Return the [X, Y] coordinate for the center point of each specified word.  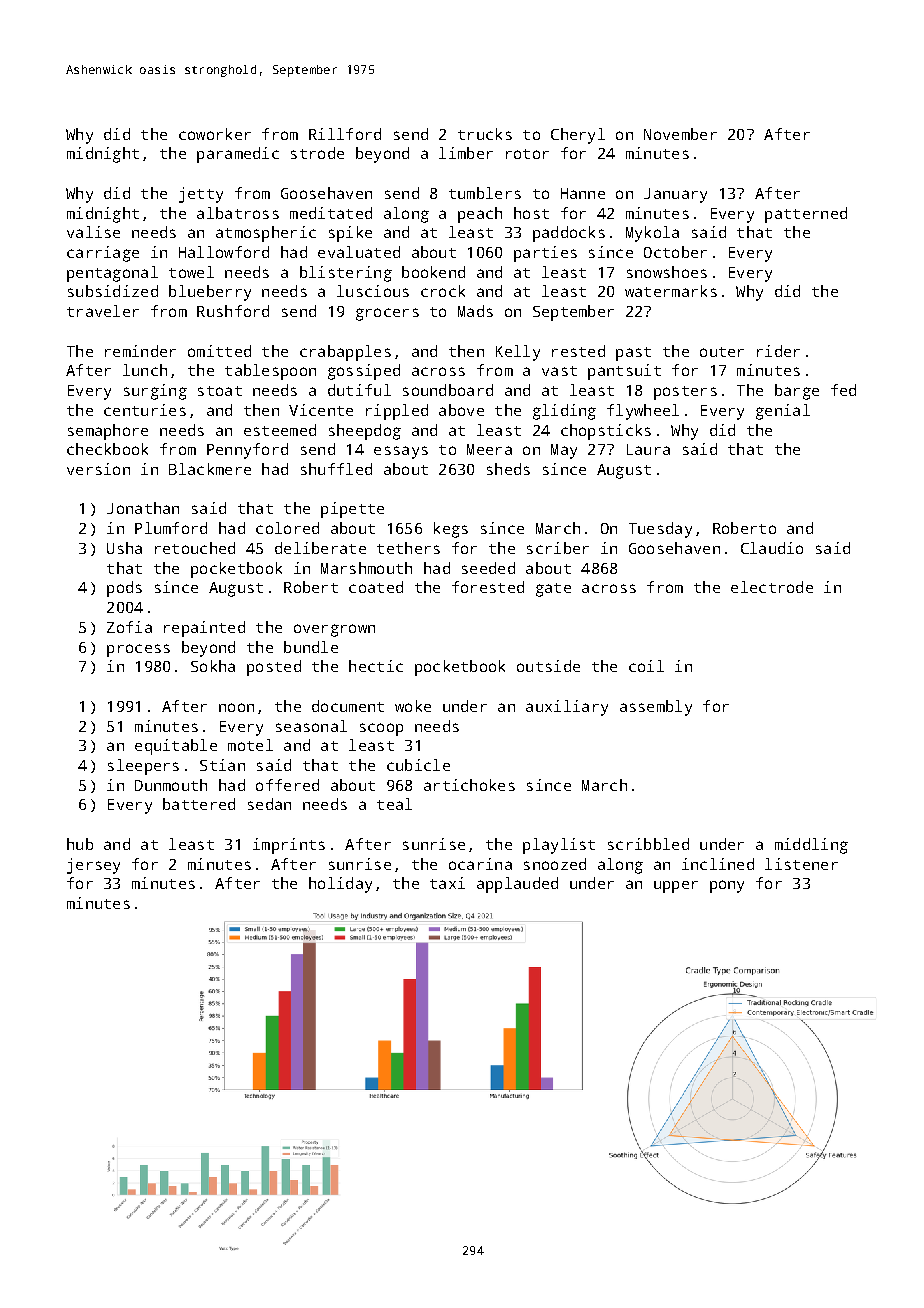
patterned [806, 215]
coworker [215, 134]
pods [124, 589]
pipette [352, 510]
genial [783, 412]
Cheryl [578, 136]
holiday [340, 885]
